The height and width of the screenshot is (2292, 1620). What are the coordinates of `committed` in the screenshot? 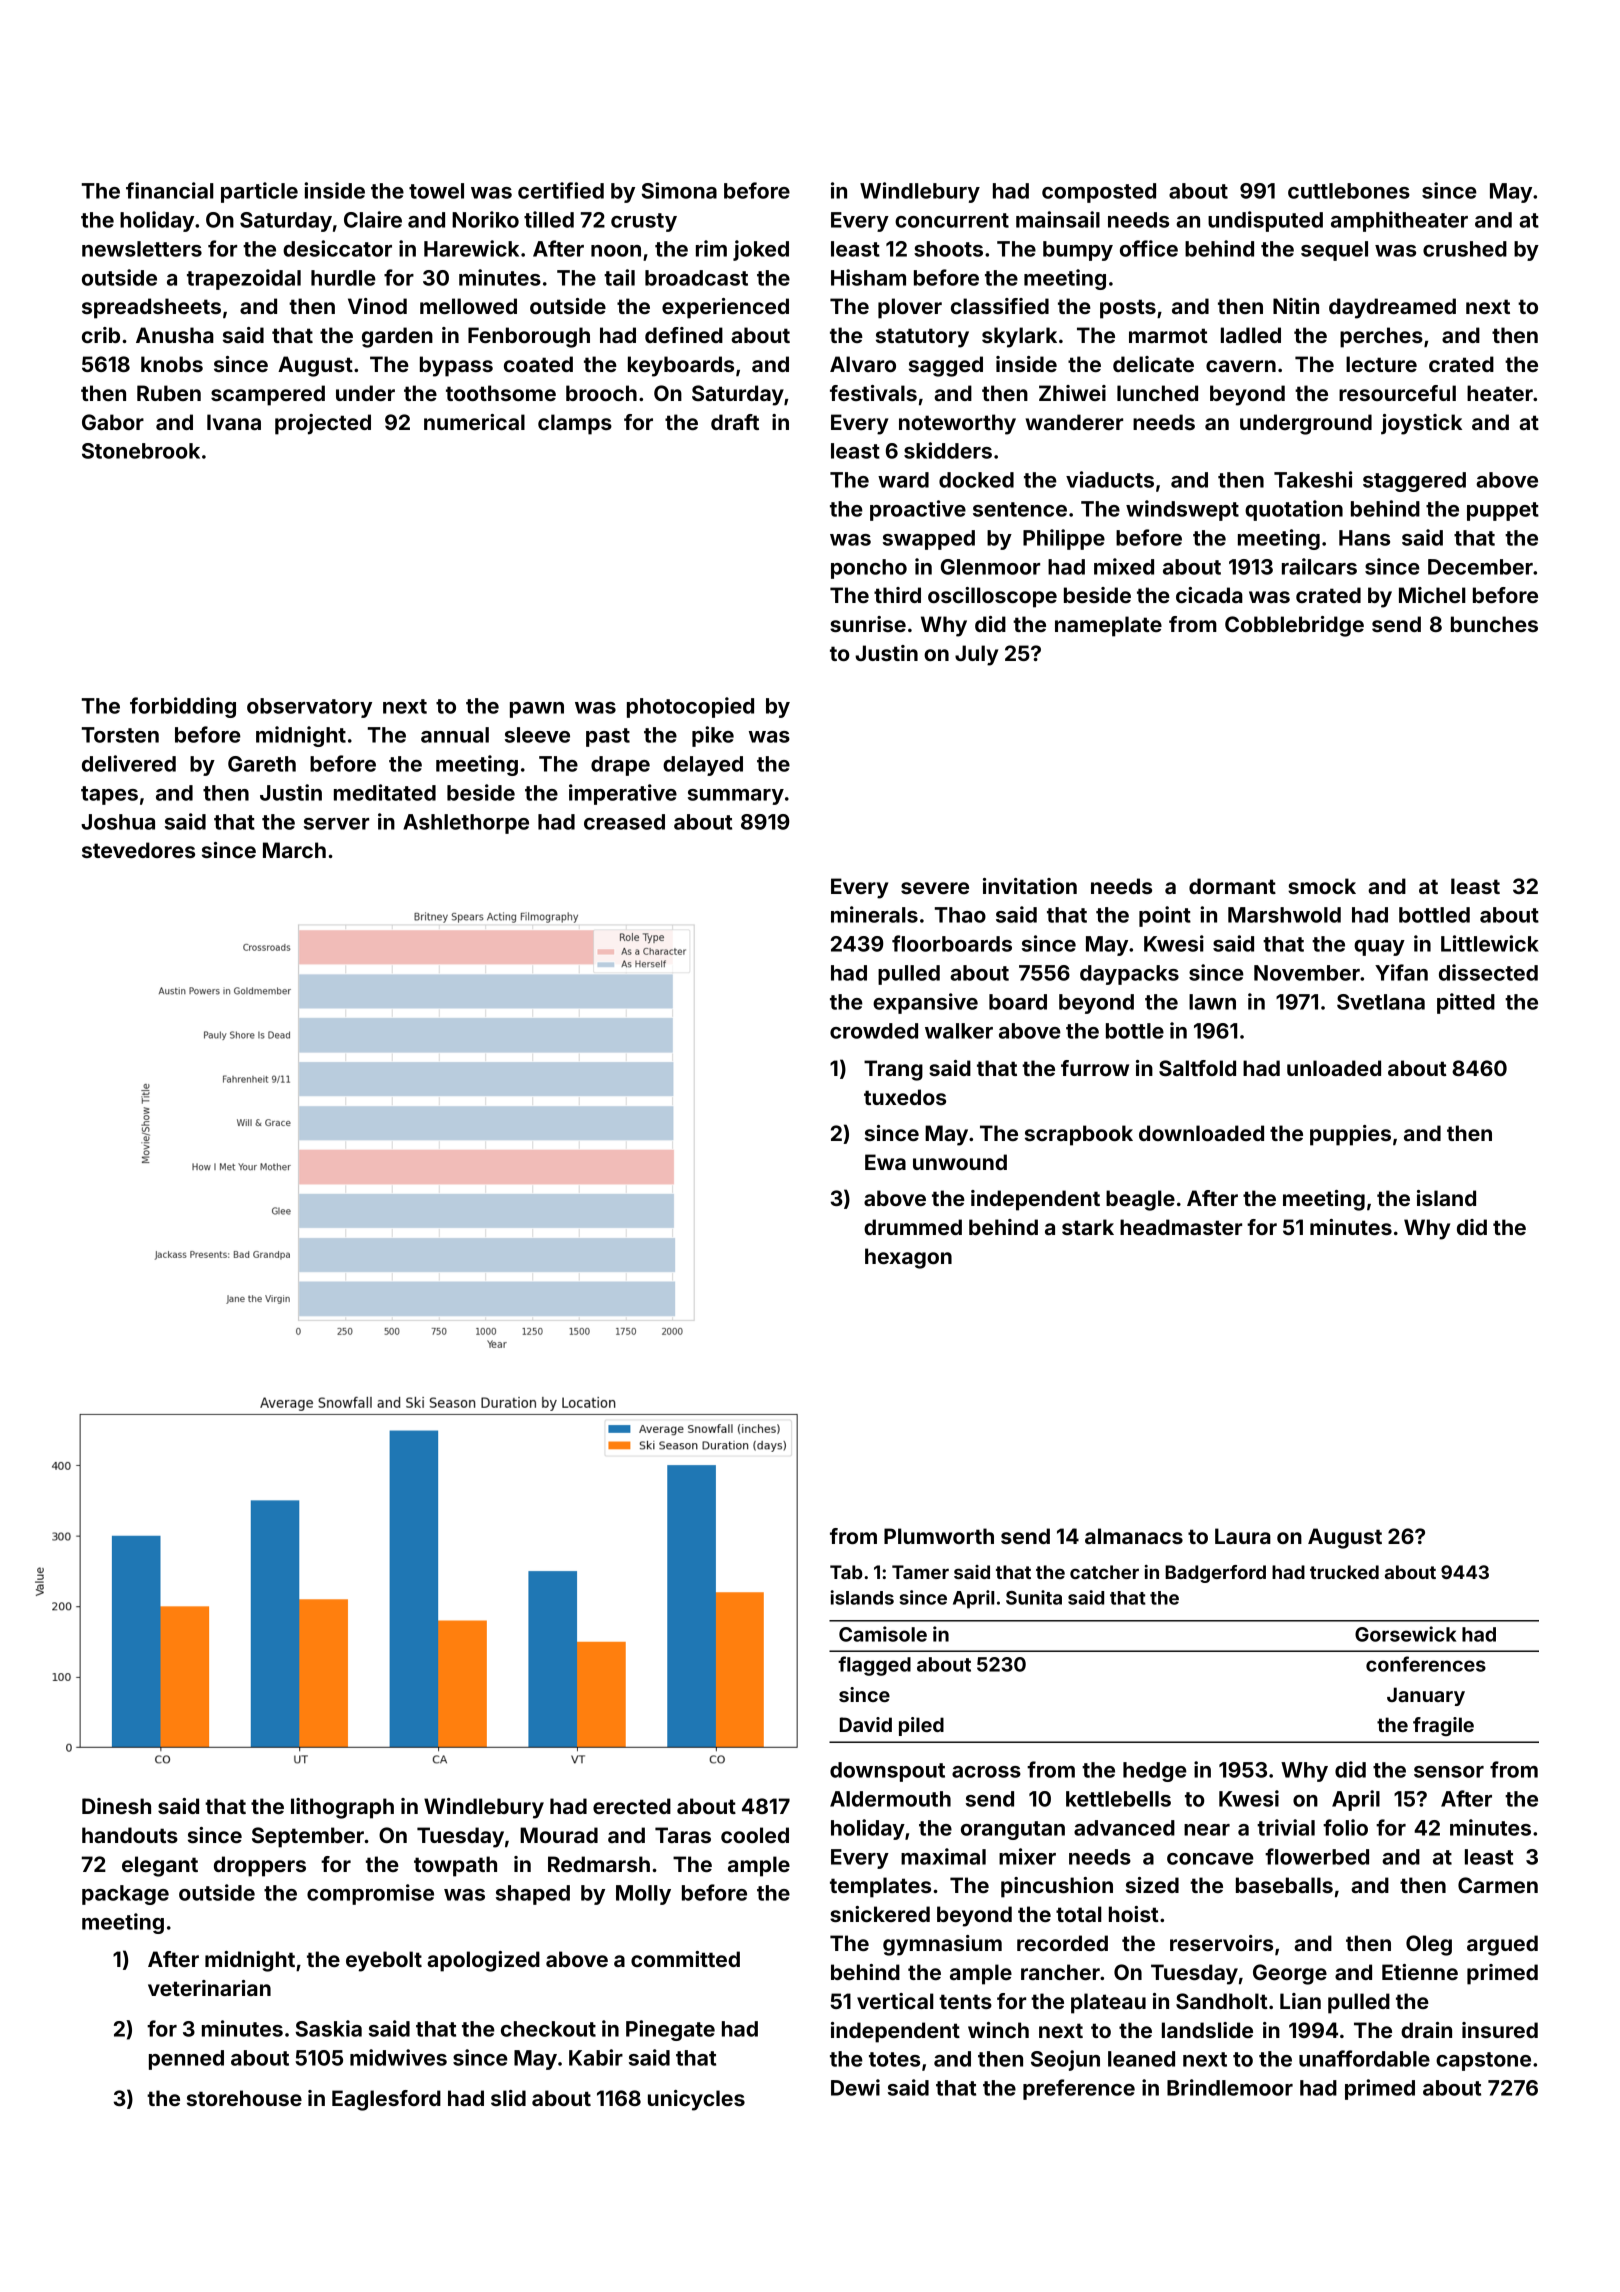 It's located at (685, 1959).
